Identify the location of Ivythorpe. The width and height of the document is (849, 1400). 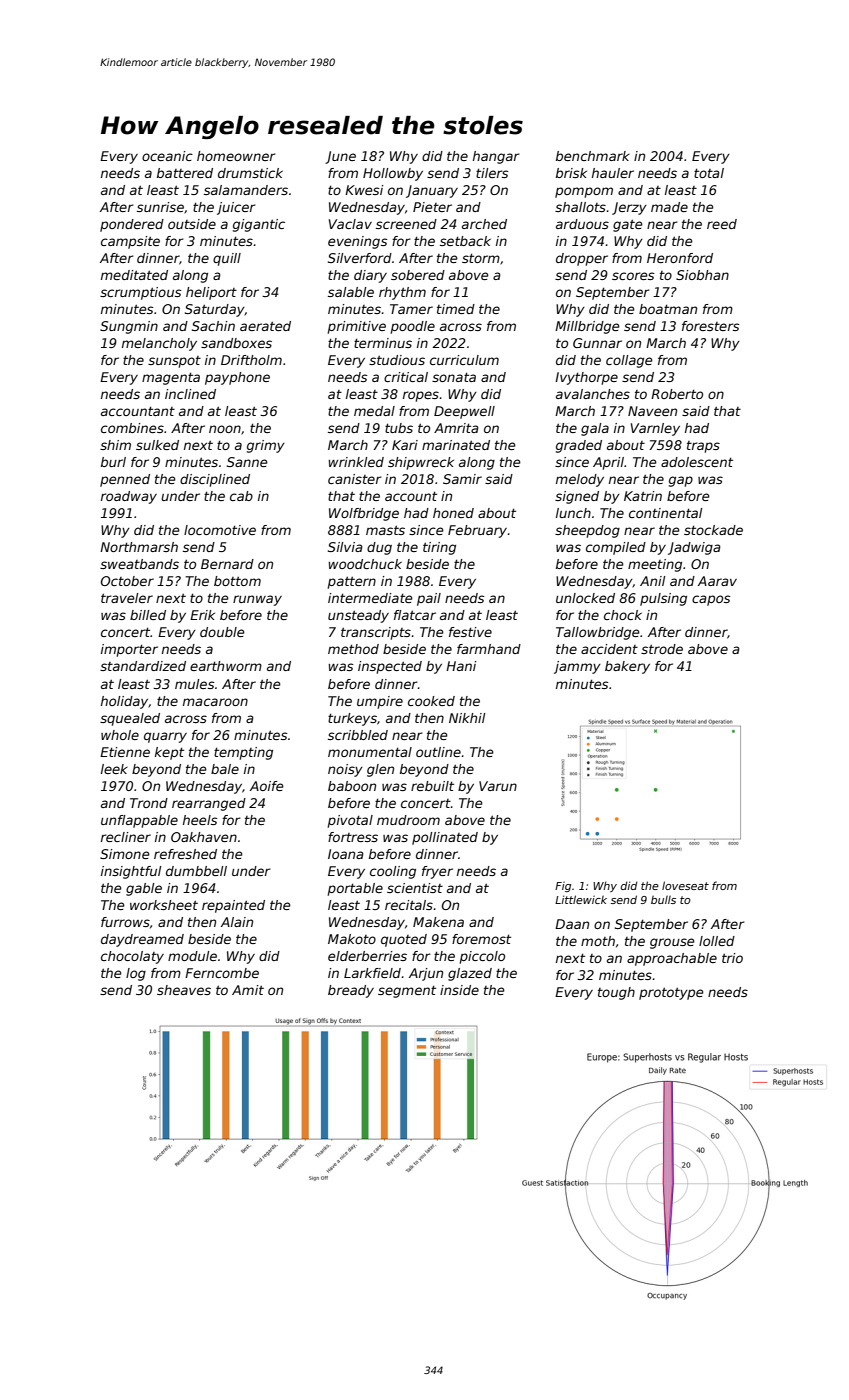
(586, 378).
